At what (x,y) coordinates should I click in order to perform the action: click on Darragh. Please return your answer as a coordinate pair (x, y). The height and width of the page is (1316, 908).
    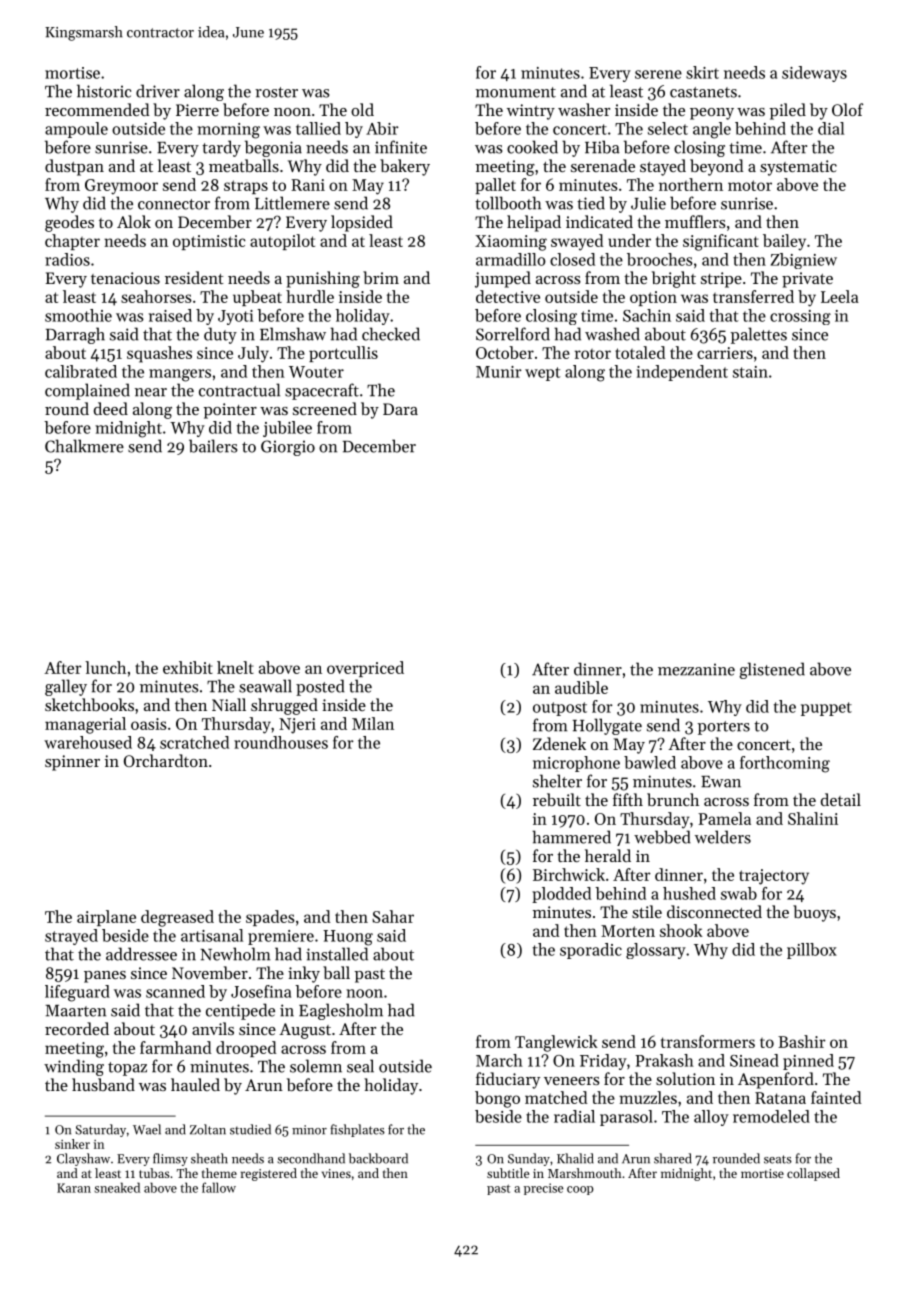
    Looking at the image, I should click on (75, 335).
